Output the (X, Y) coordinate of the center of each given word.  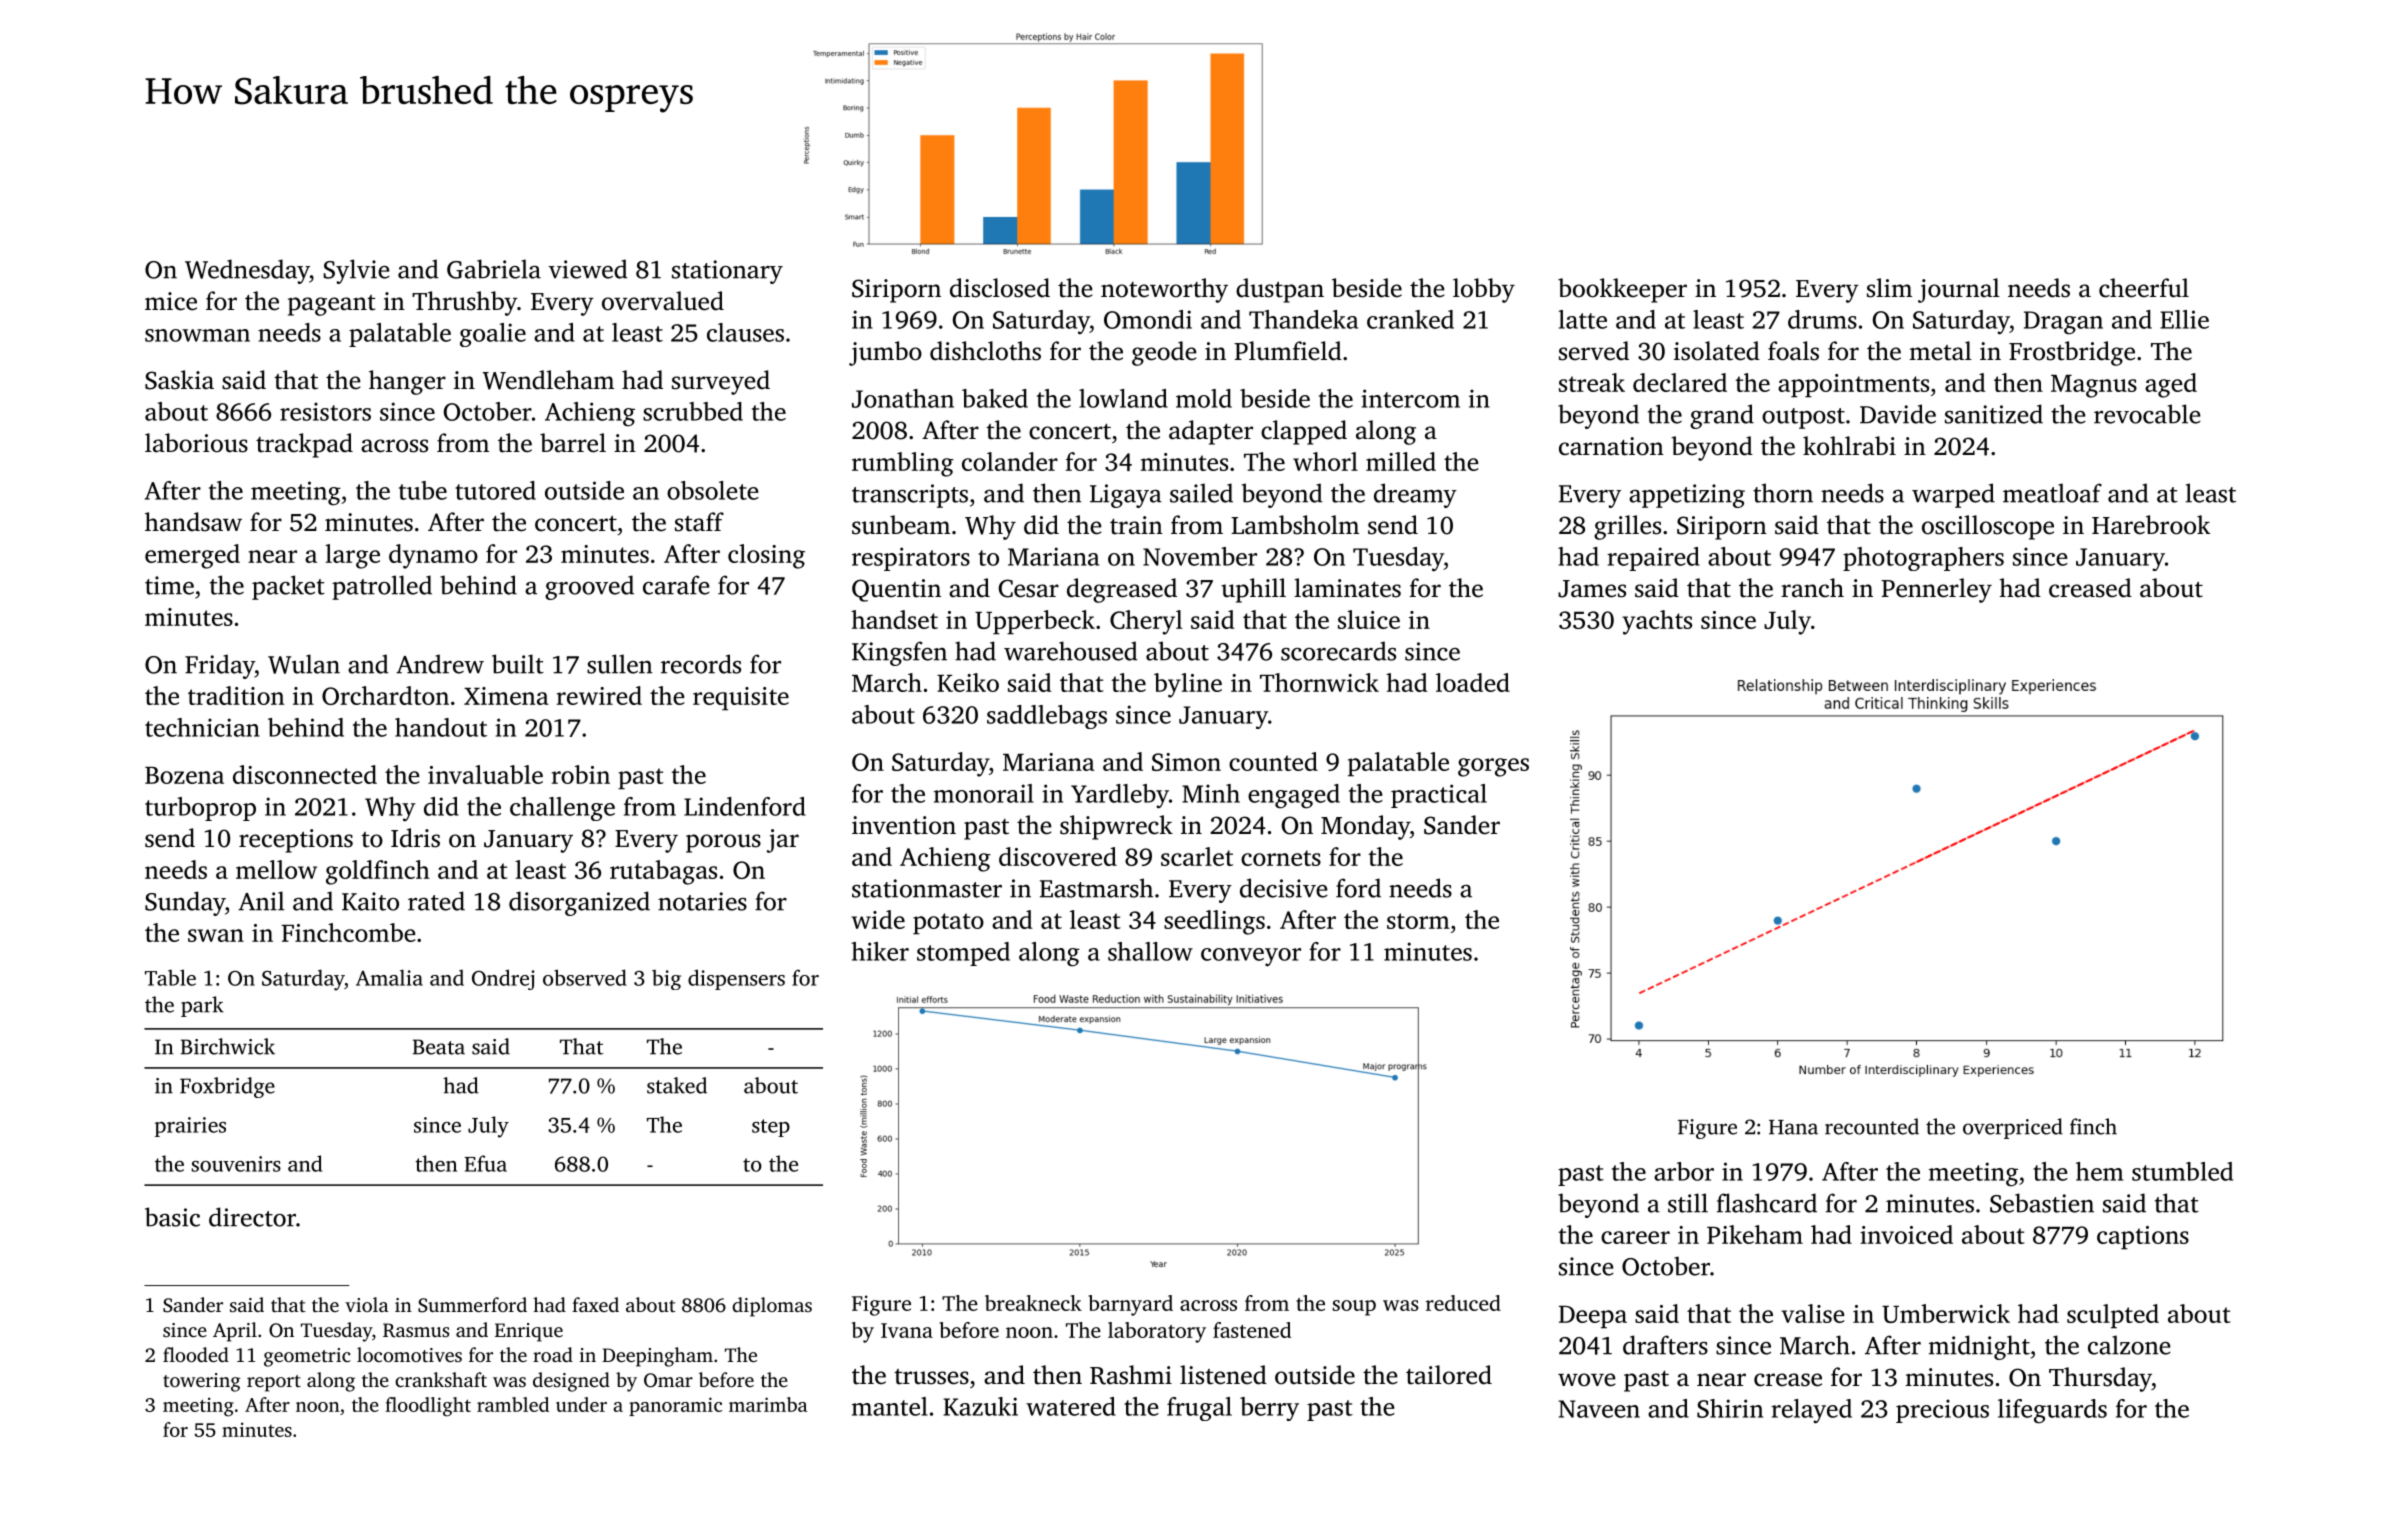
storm (1418, 921)
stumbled (2182, 1171)
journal (1959, 290)
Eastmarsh (1096, 888)
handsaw (193, 522)
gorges (1493, 767)
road (553, 1354)
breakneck (1033, 1303)
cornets (1281, 858)
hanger (407, 382)
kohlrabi (1849, 446)
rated (436, 901)
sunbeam (901, 525)
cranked (1410, 319)
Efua (485, 1163)
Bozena (184, 775)
